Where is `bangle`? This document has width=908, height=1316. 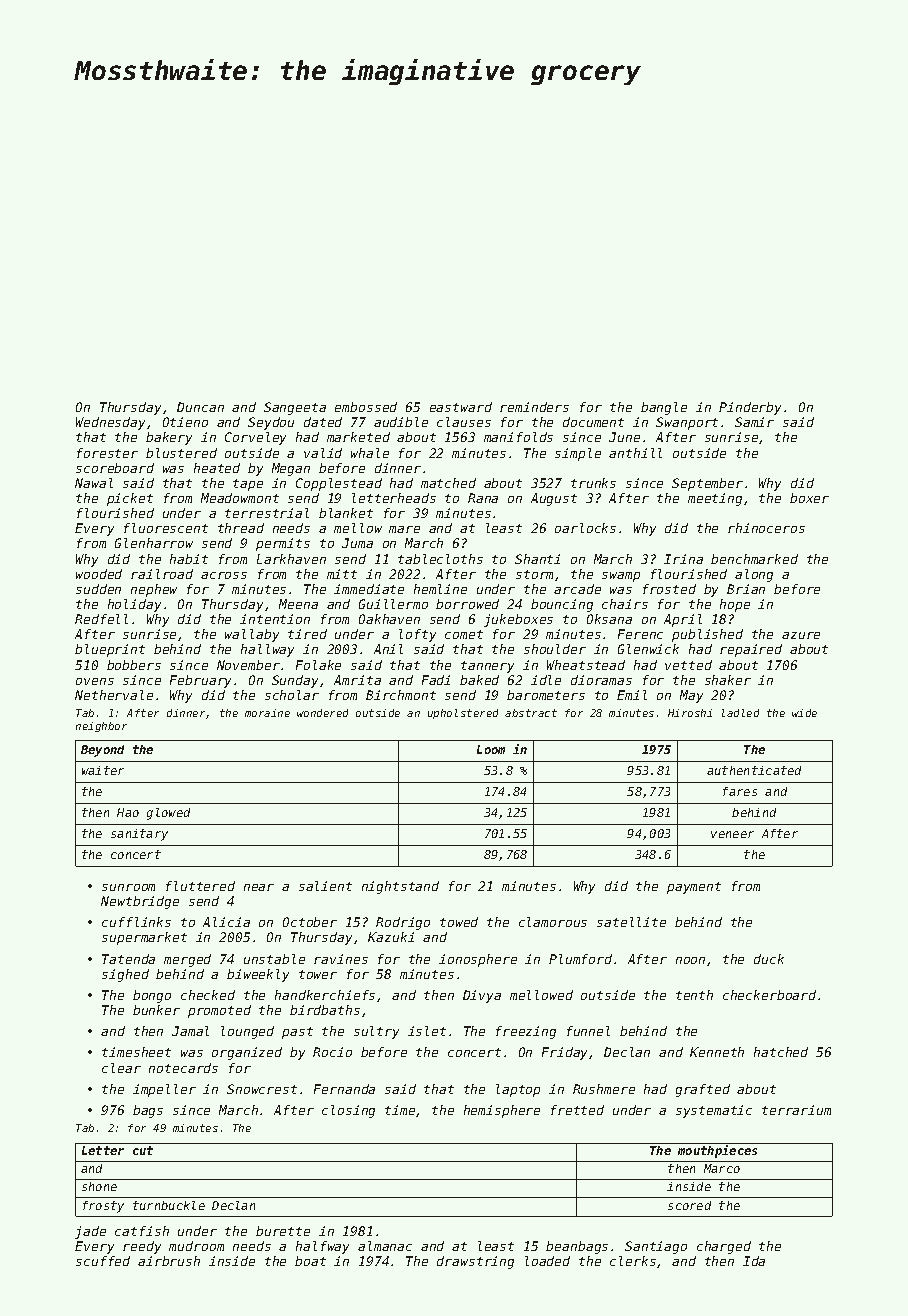
bangle is located at coordinates (664, 408).
